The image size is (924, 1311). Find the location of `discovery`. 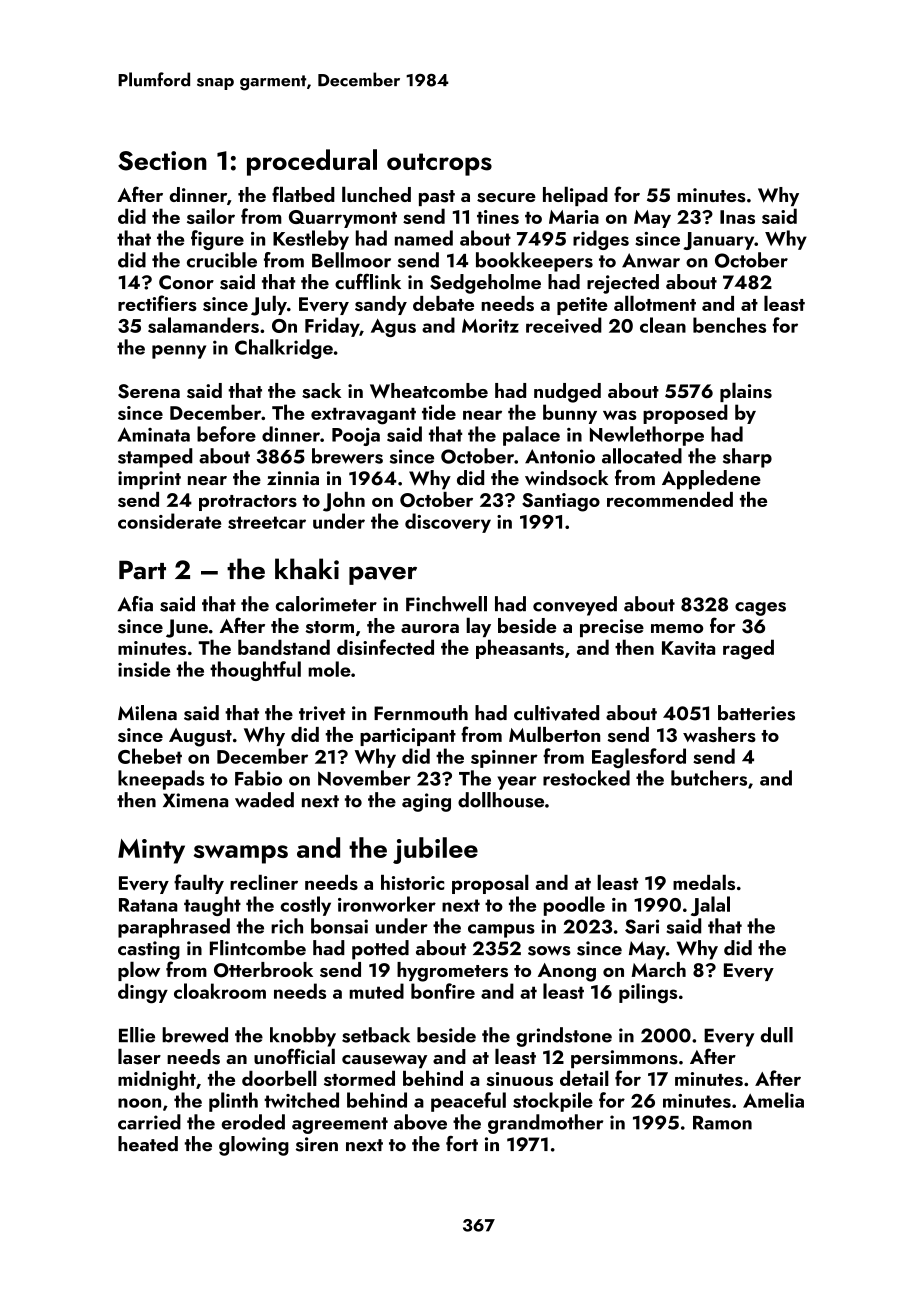

discovery is located at coordinates (448, 523).
